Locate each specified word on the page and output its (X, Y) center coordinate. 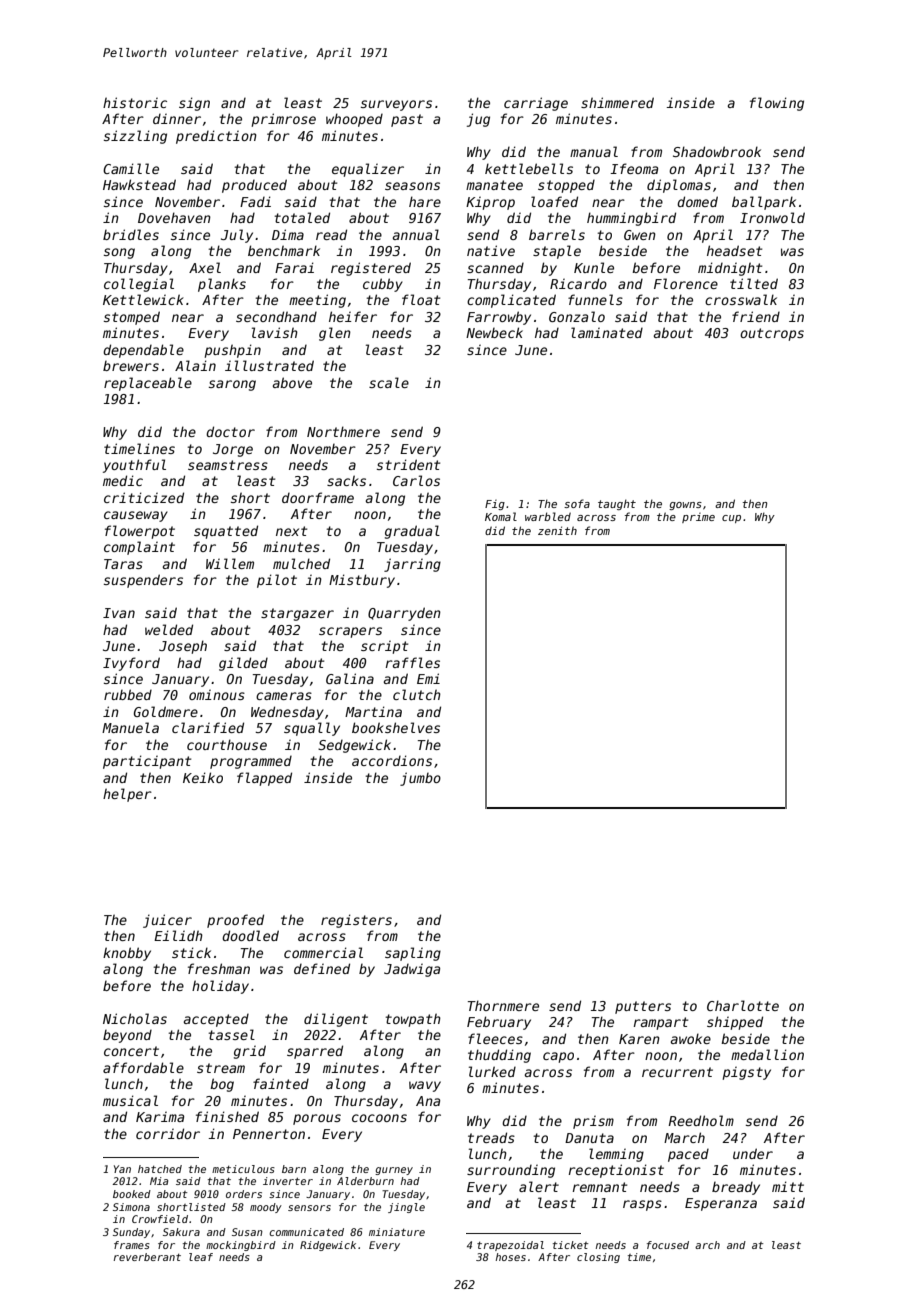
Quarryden (404, 614)
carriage (536, 104)
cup (731, 519)
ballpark (764, 203)
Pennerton (269, 1134)
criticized (144, 497)
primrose (283, 120)
